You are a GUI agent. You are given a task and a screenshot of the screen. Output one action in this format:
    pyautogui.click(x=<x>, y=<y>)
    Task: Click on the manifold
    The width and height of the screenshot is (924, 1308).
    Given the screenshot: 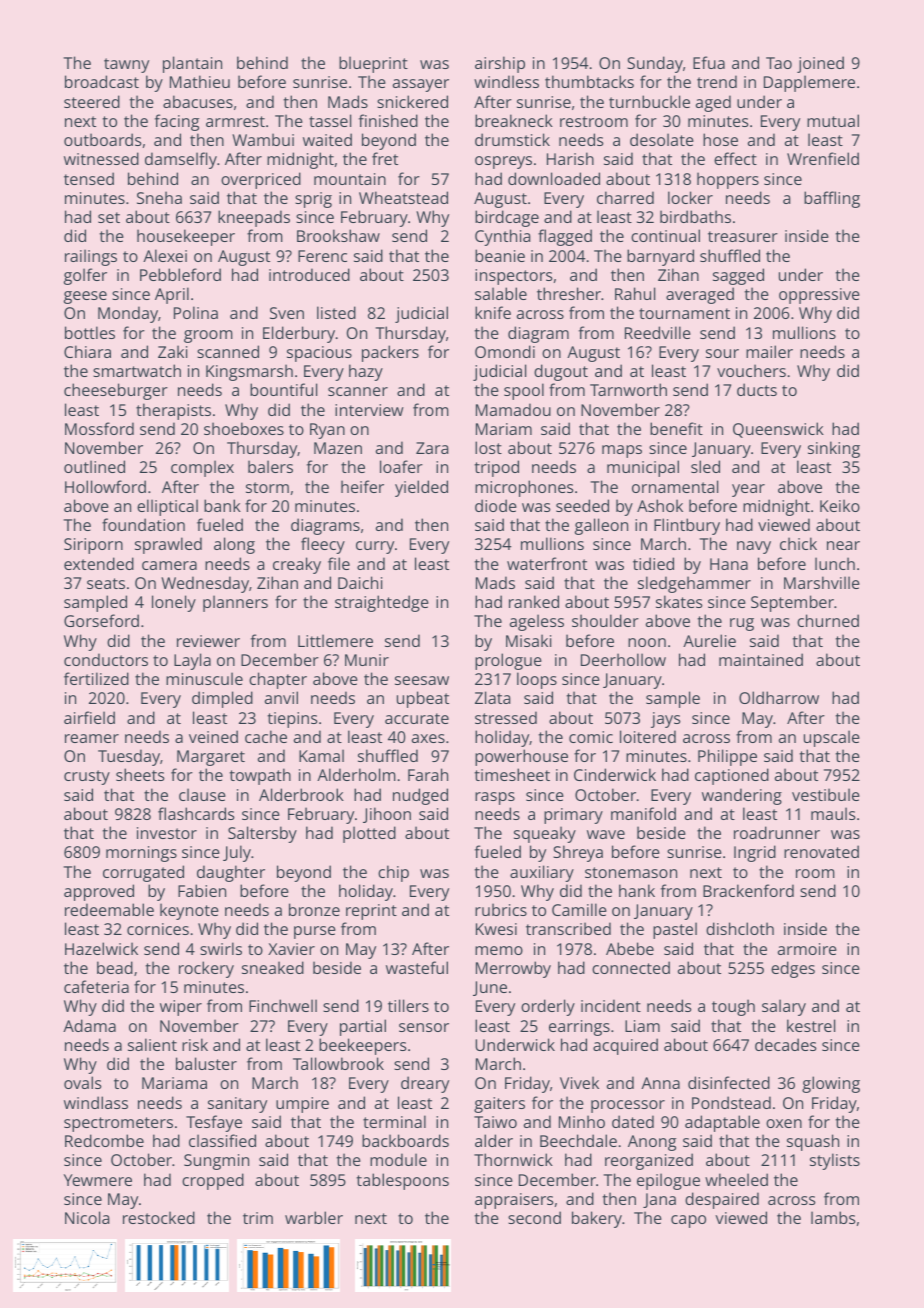 What is the action you would take?
    pyautogui.click(x=643, y=813)
